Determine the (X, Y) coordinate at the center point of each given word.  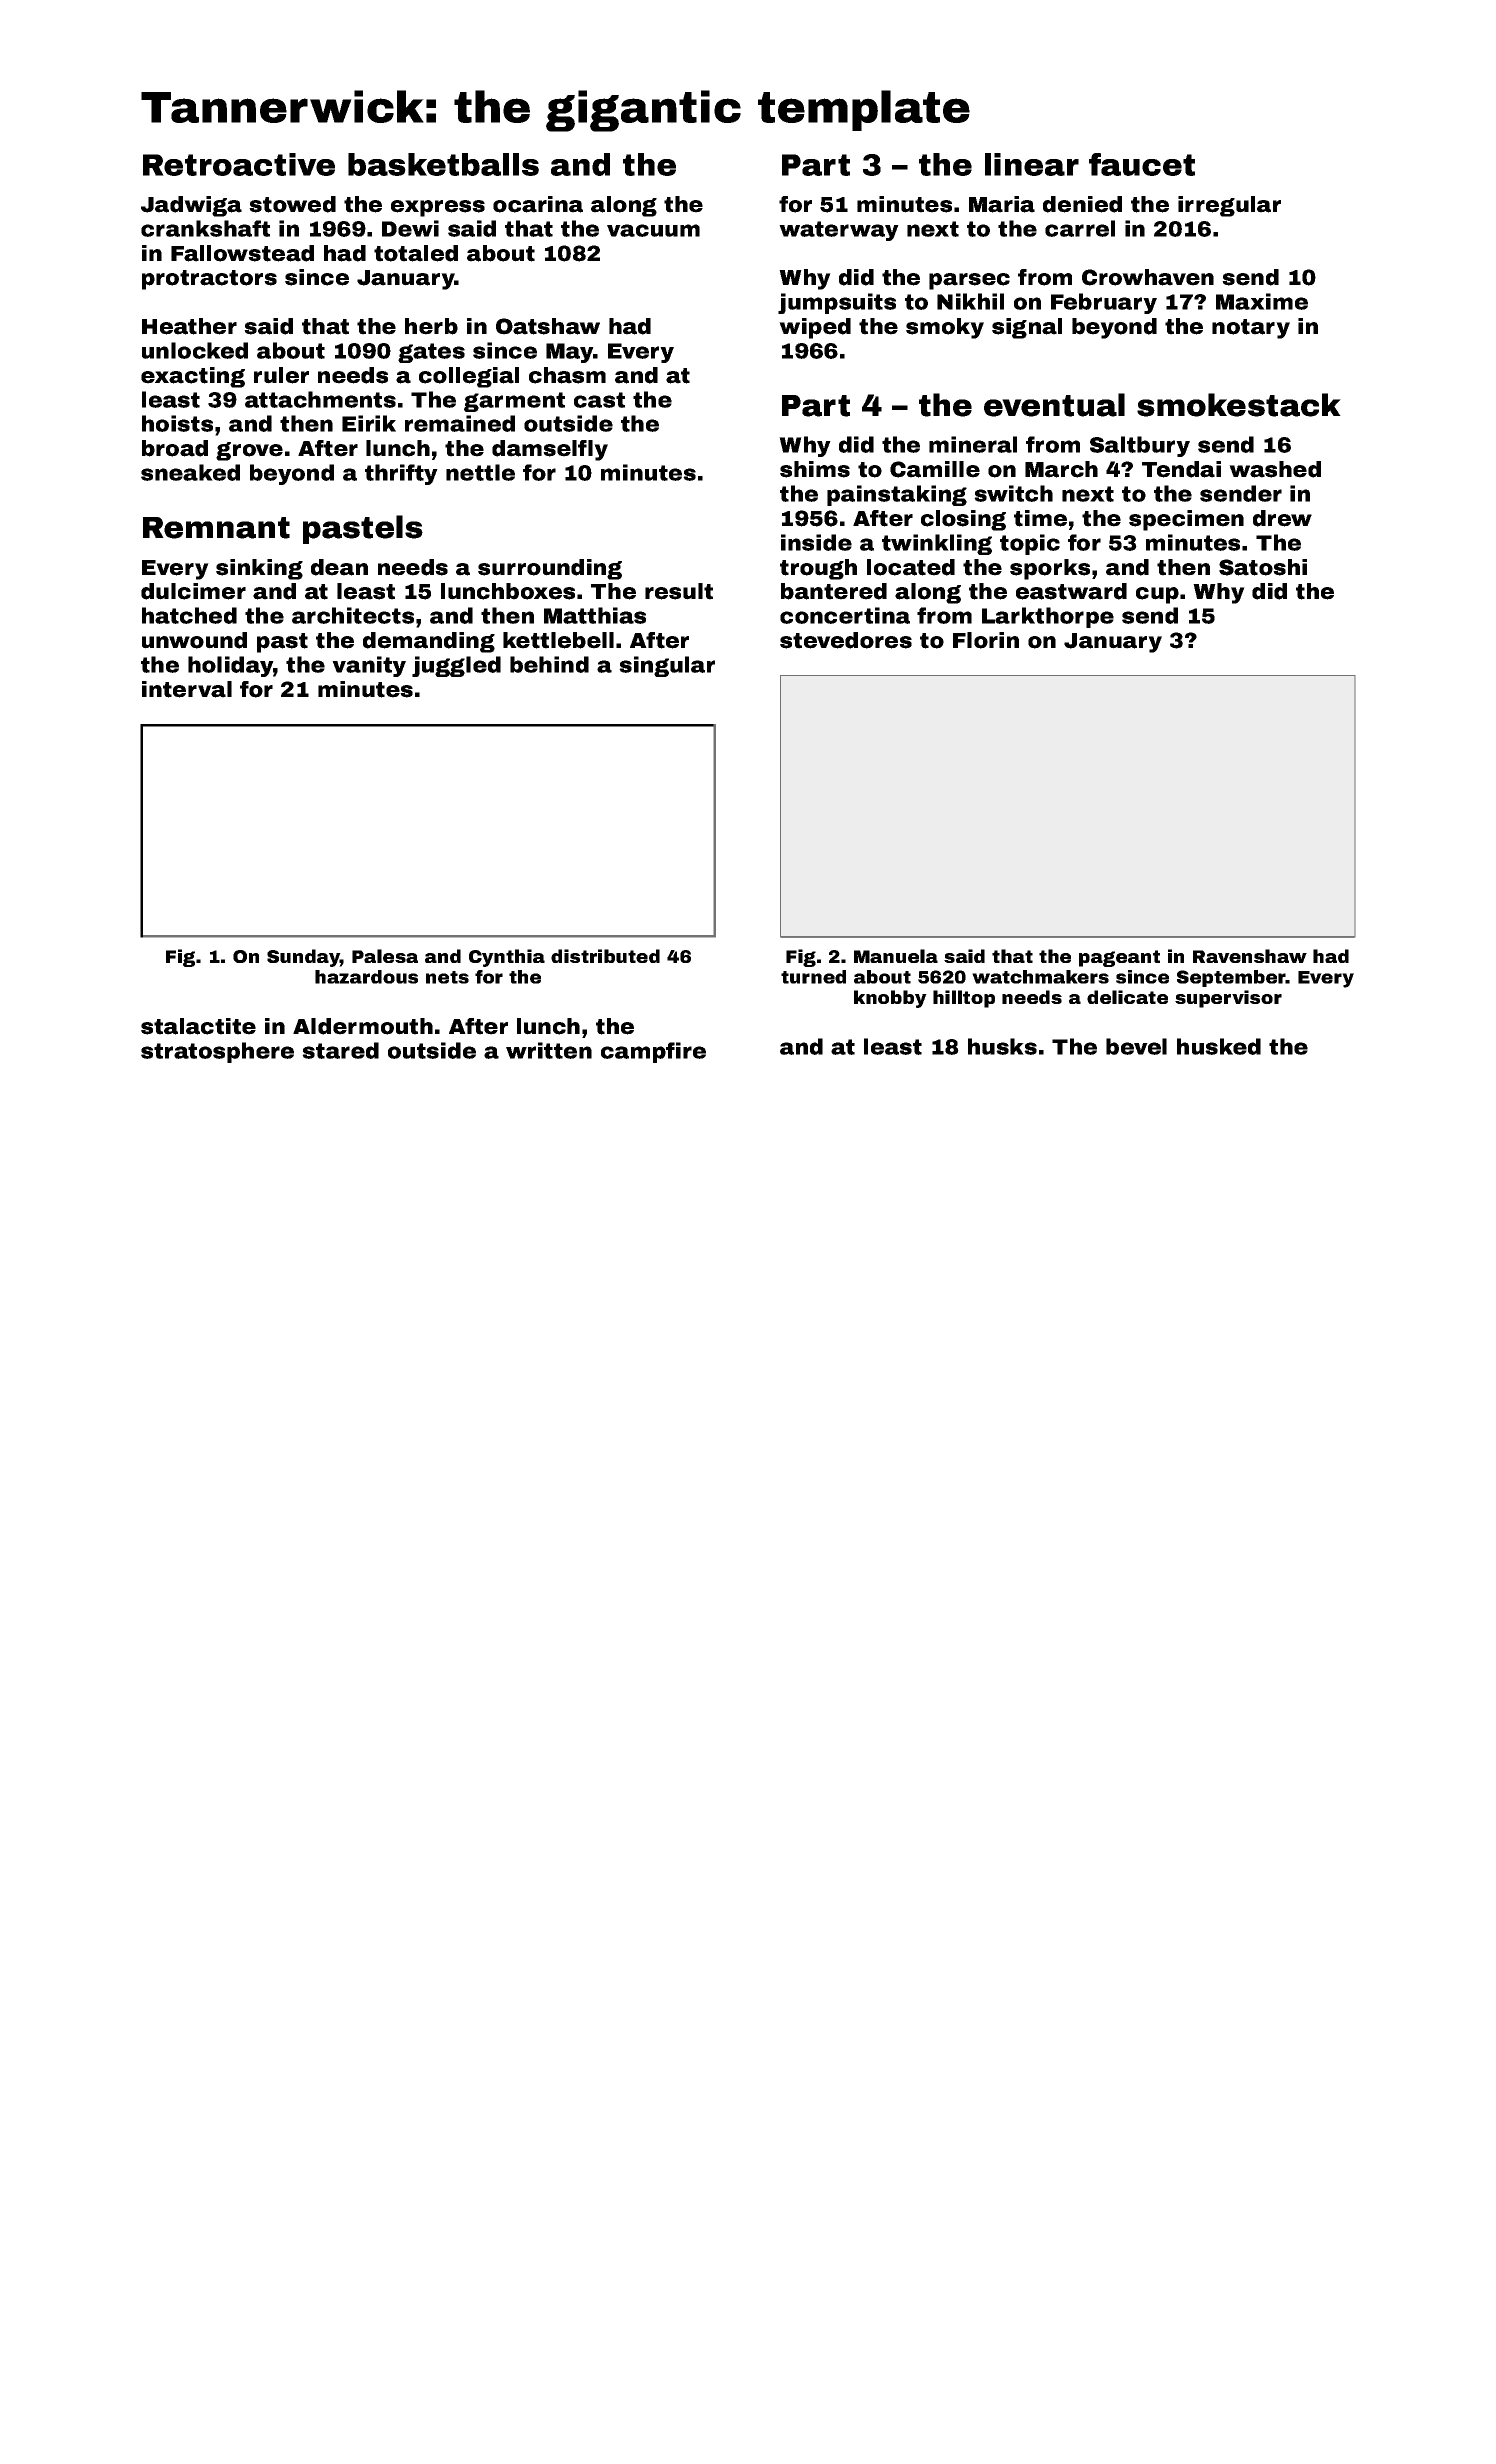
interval (187, 689)
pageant (1119, 958)
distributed (605, 956)
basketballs (443, 164)
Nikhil (970, 301)
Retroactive (239, 164)
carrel (1080, 228)
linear (1032, 164)
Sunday (303, 958)
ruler (281, 375)
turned (813, 977)
